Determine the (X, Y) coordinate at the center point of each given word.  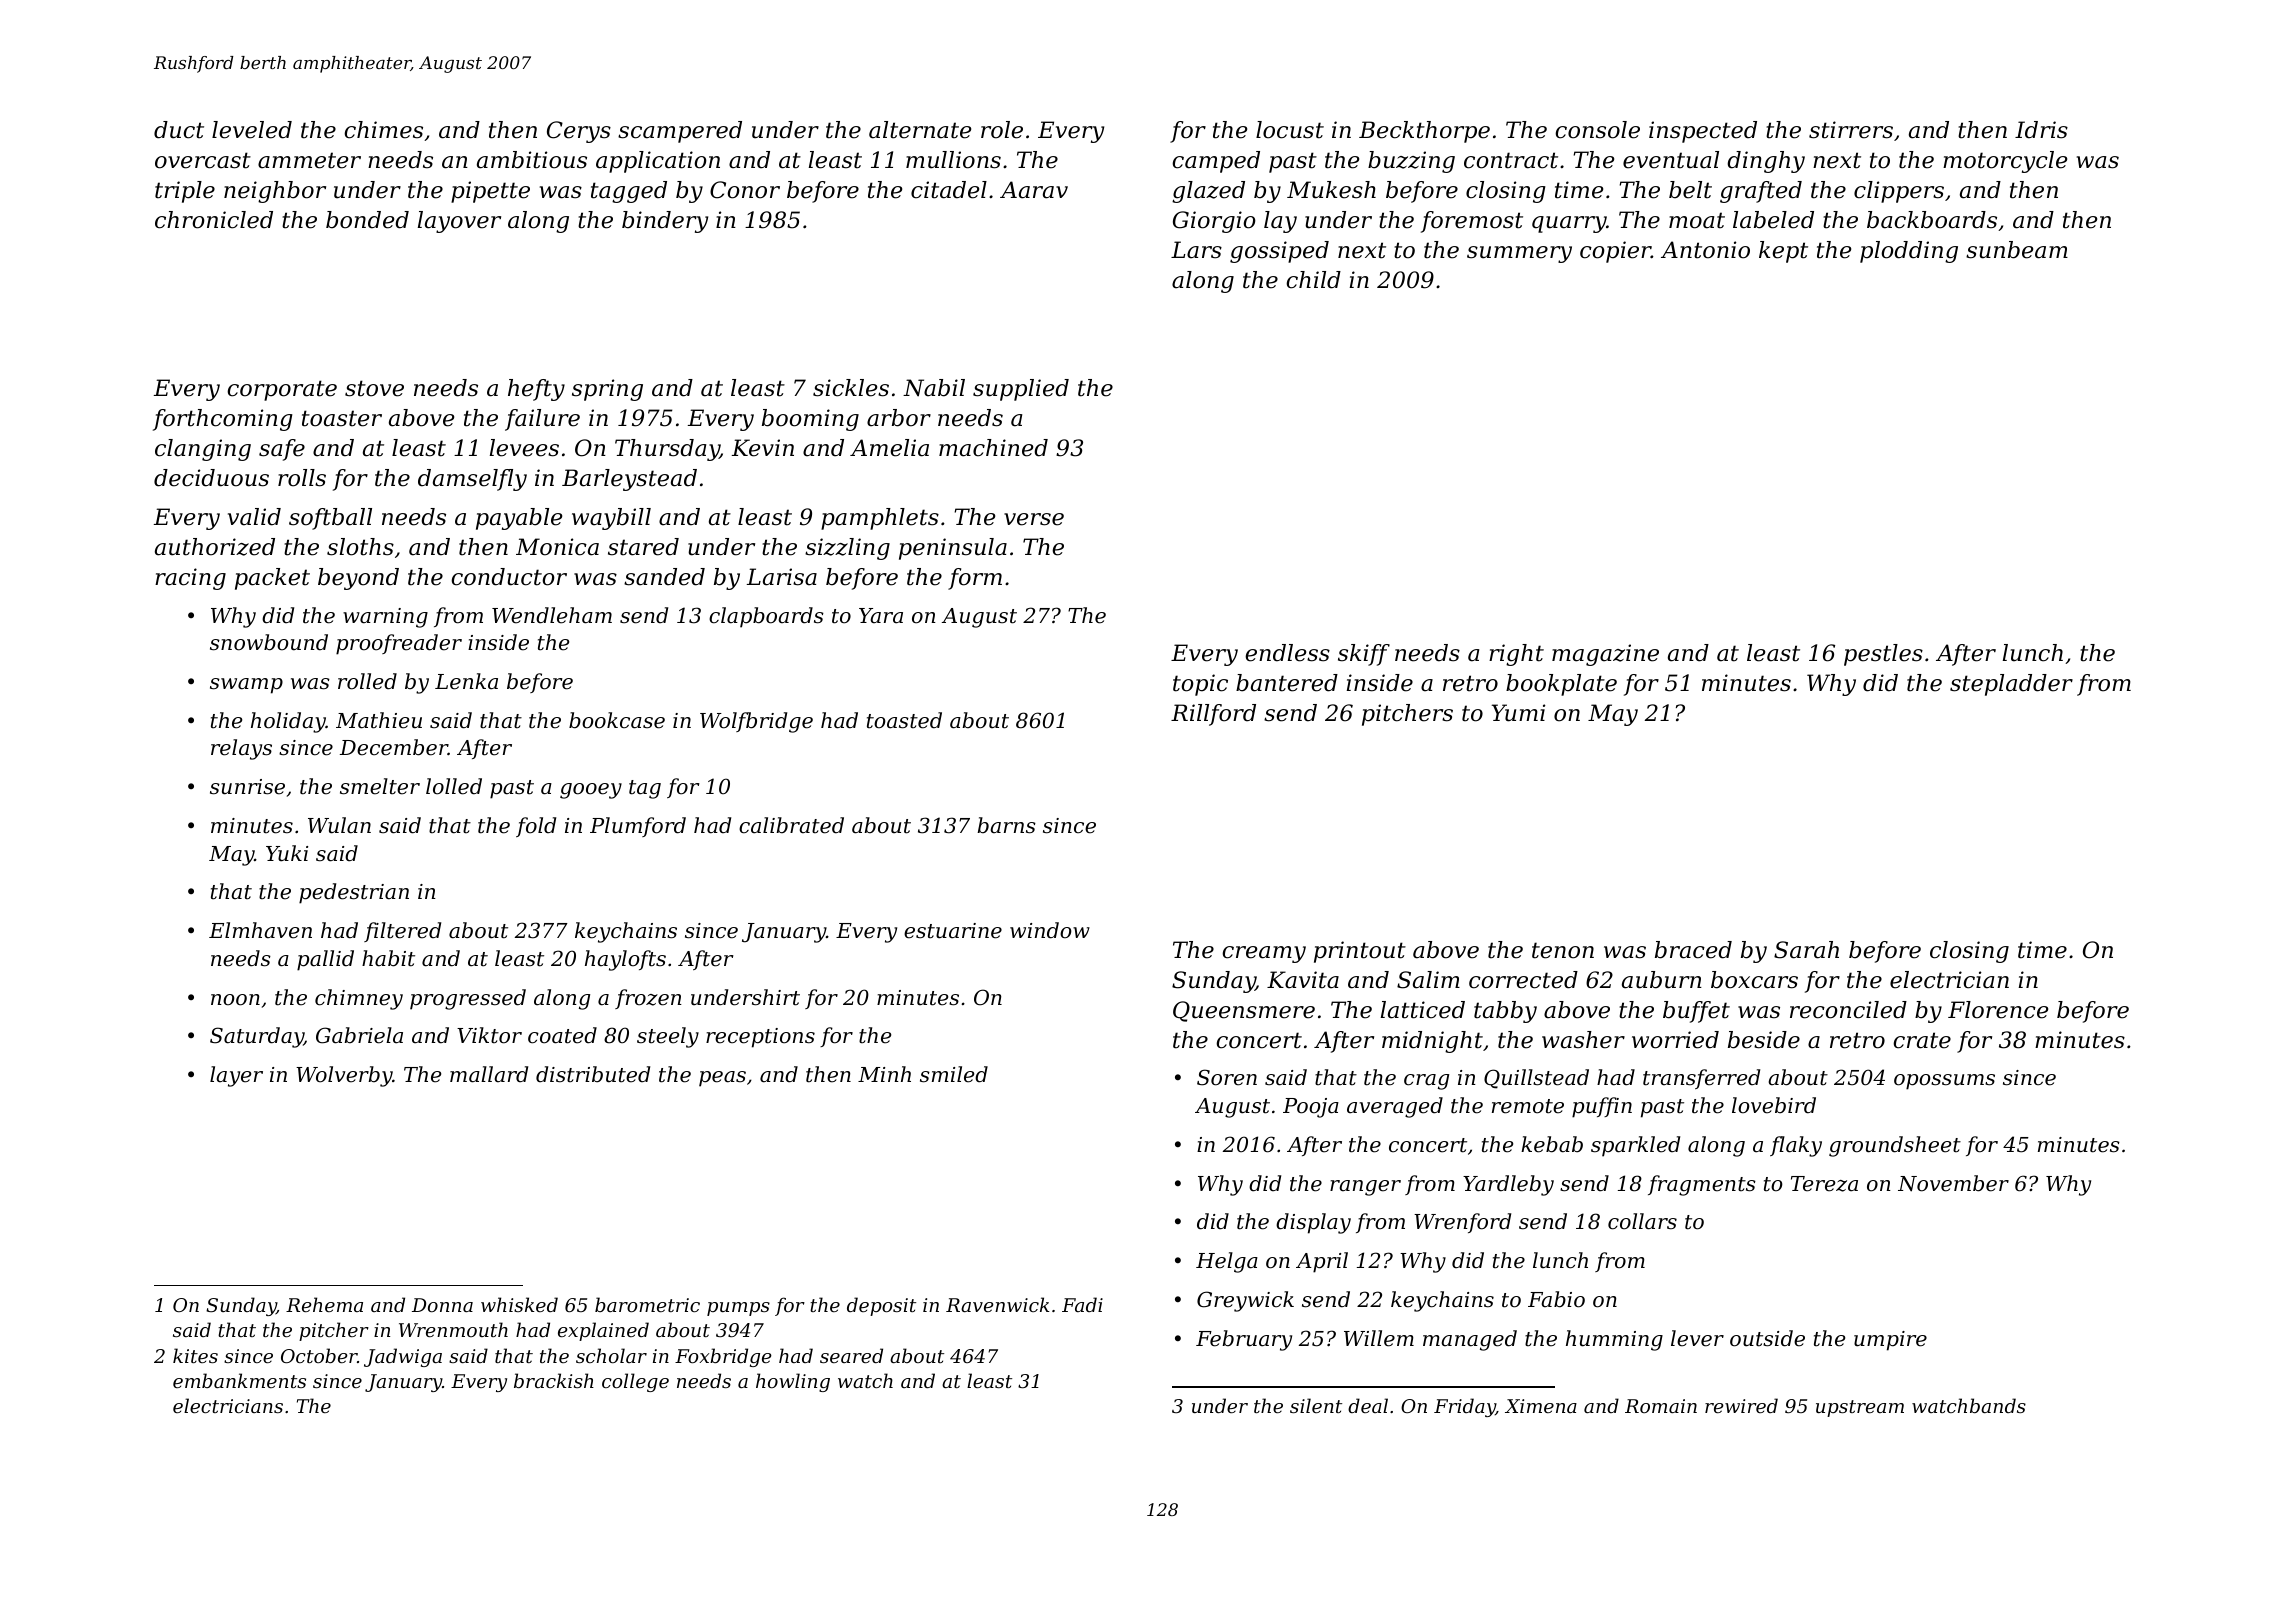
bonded (367, 220)
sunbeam (2017, 250)
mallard (489, 1074)
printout (1360, 952)
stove (374, 388)
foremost (1472, 222)
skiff (1364, 655)
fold (536, 827)
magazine (1605, 655)
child (1313, 280)
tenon (1563, 950)
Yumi (1518, 713)
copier (1615, 252)
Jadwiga (403, 1357)
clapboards (766, 617)
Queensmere (1244, 1011)
